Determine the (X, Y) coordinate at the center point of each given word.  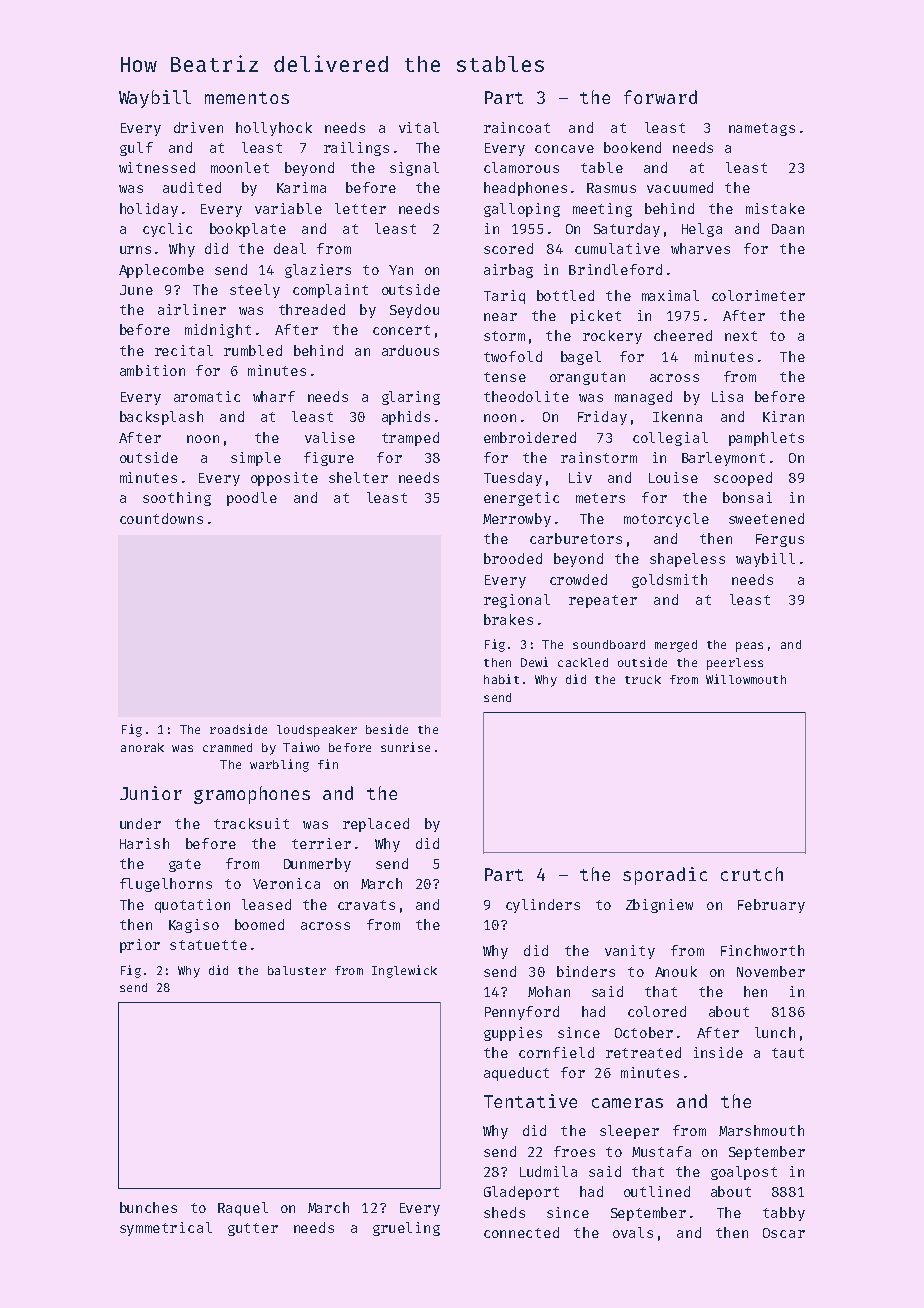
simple (256, 459)
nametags (762, 129)
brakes (508, 619)
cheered (683, 335)
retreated (643, 1052)
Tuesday (513, 479)
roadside (238, 729)
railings (356, 149)
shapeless (687, 560)
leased (266, 904)
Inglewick (404, 971)
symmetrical (166, 1229)
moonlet (240, 167)
